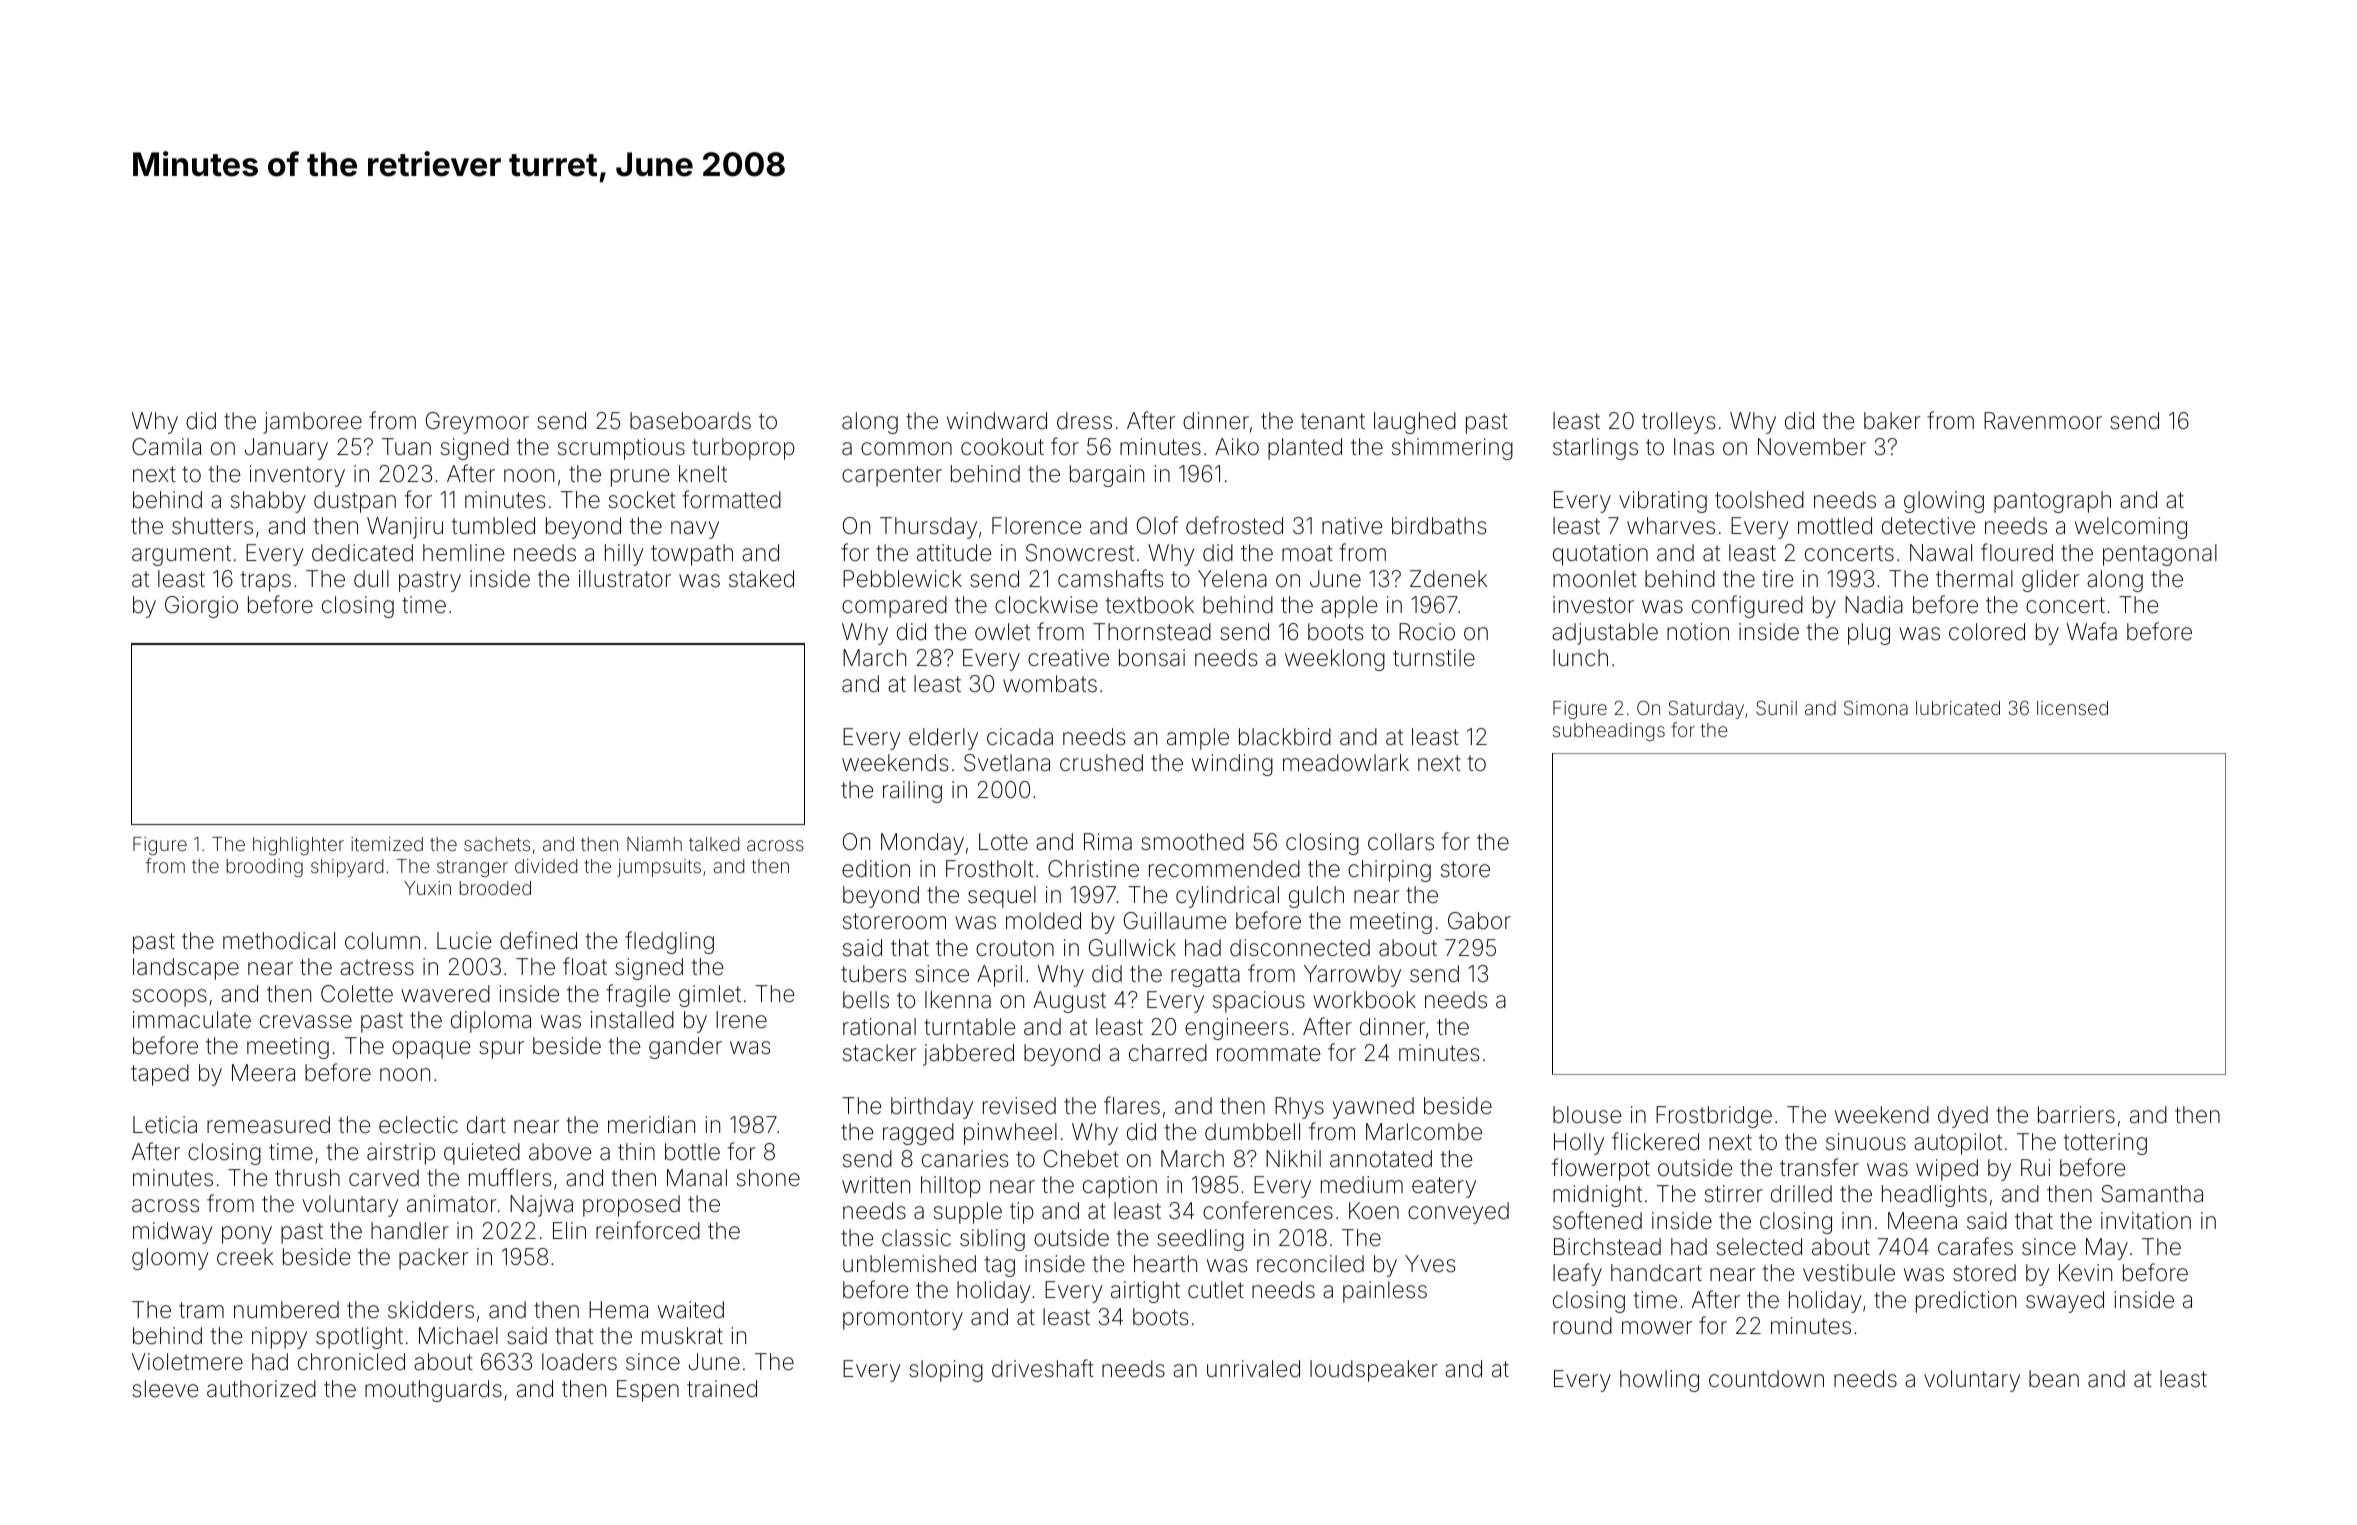  I want to click on disconnected, so click(1300, 948).
